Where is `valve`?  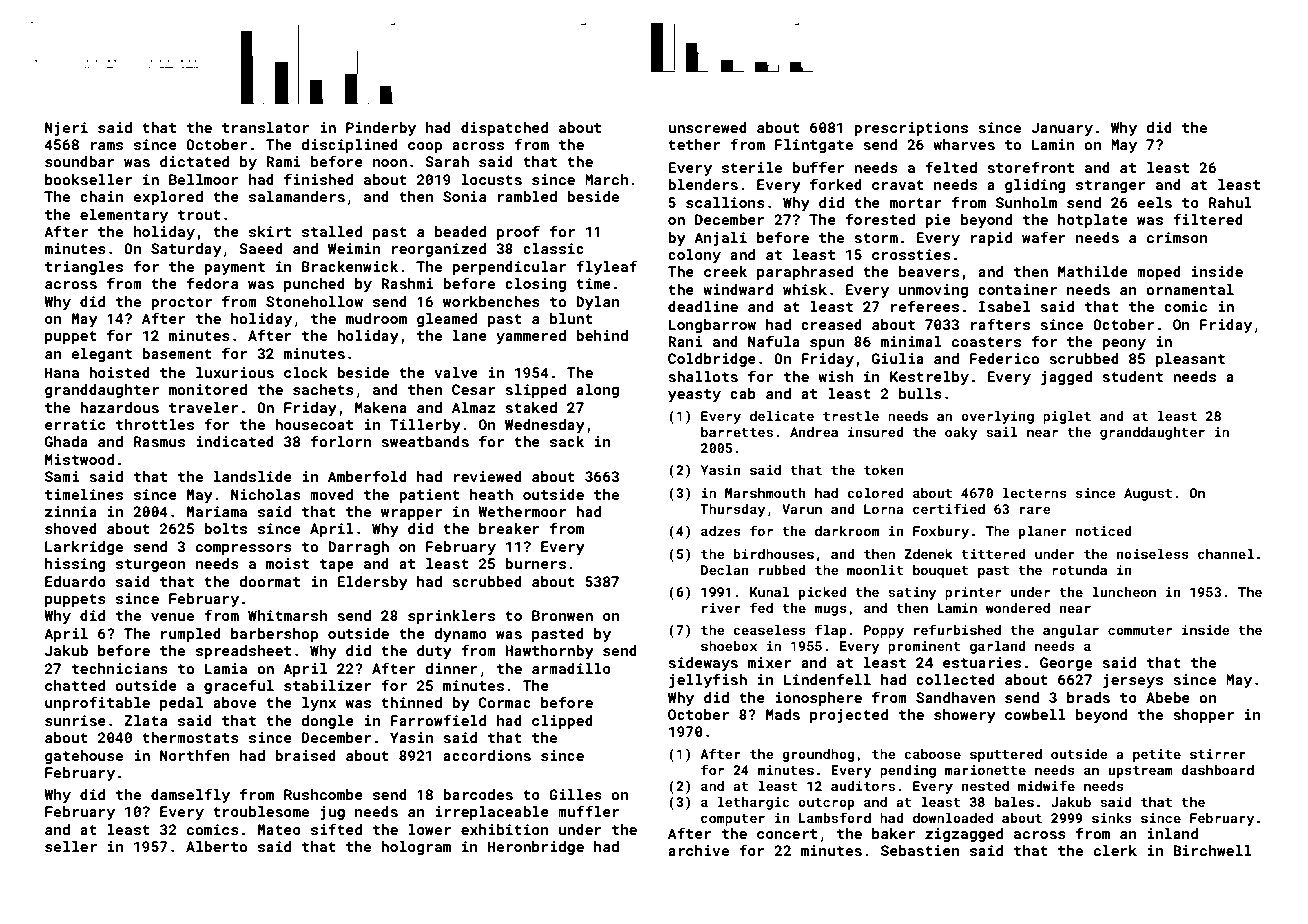 valve is located at coordinates (456, 372).
